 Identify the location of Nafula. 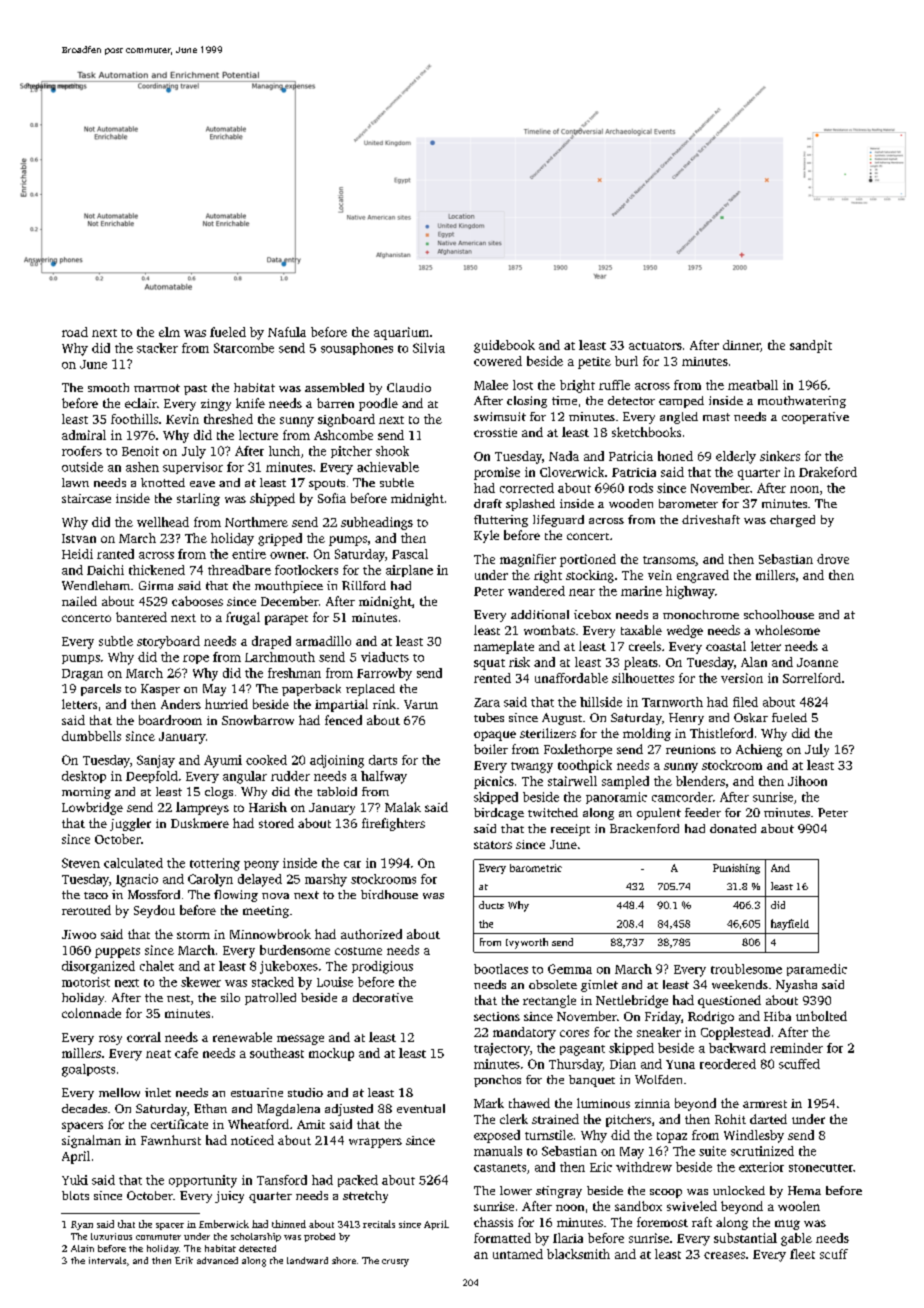
(287, 332).
